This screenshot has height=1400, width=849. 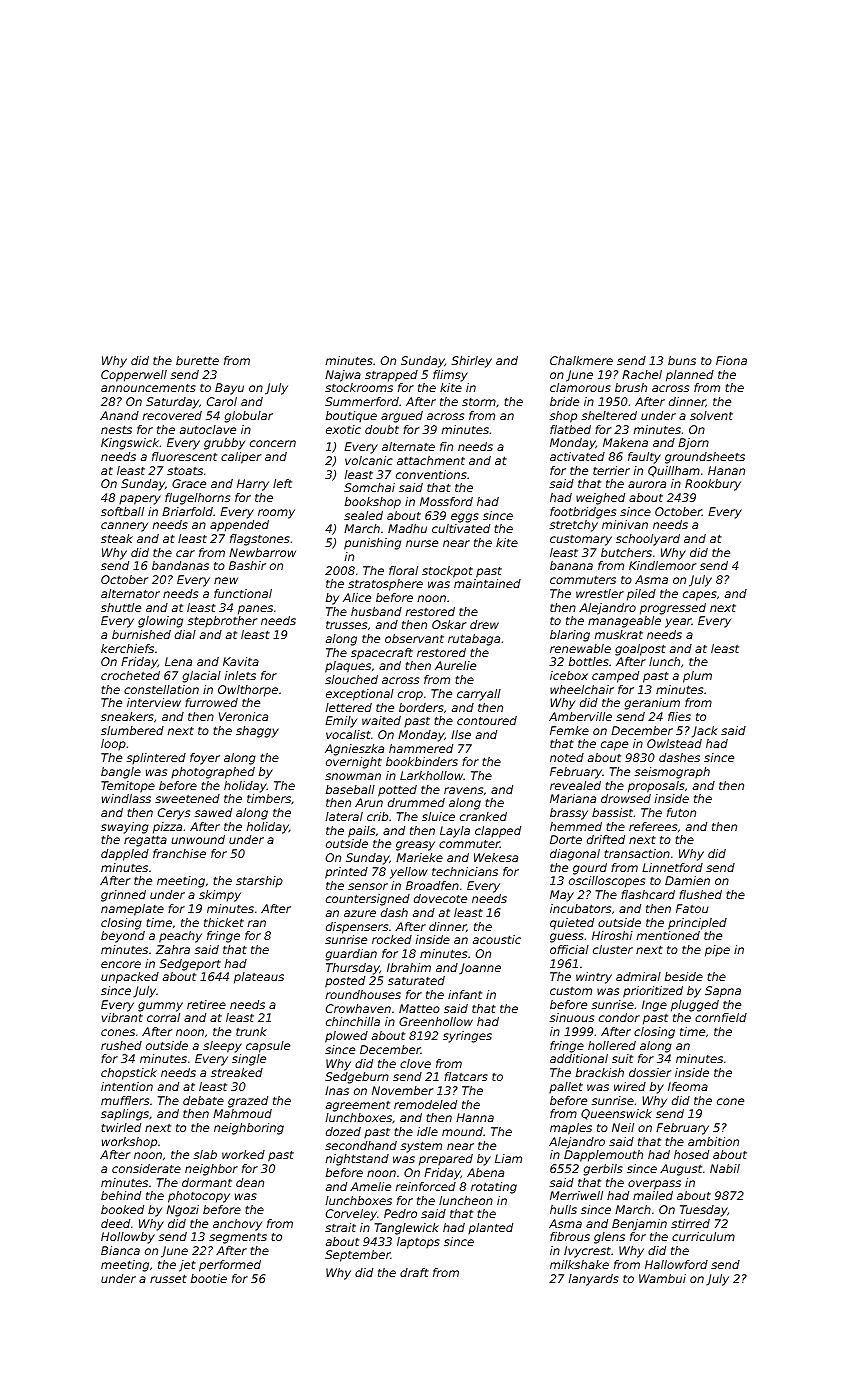 I want to click on printed, so click(x=346, y=873).
